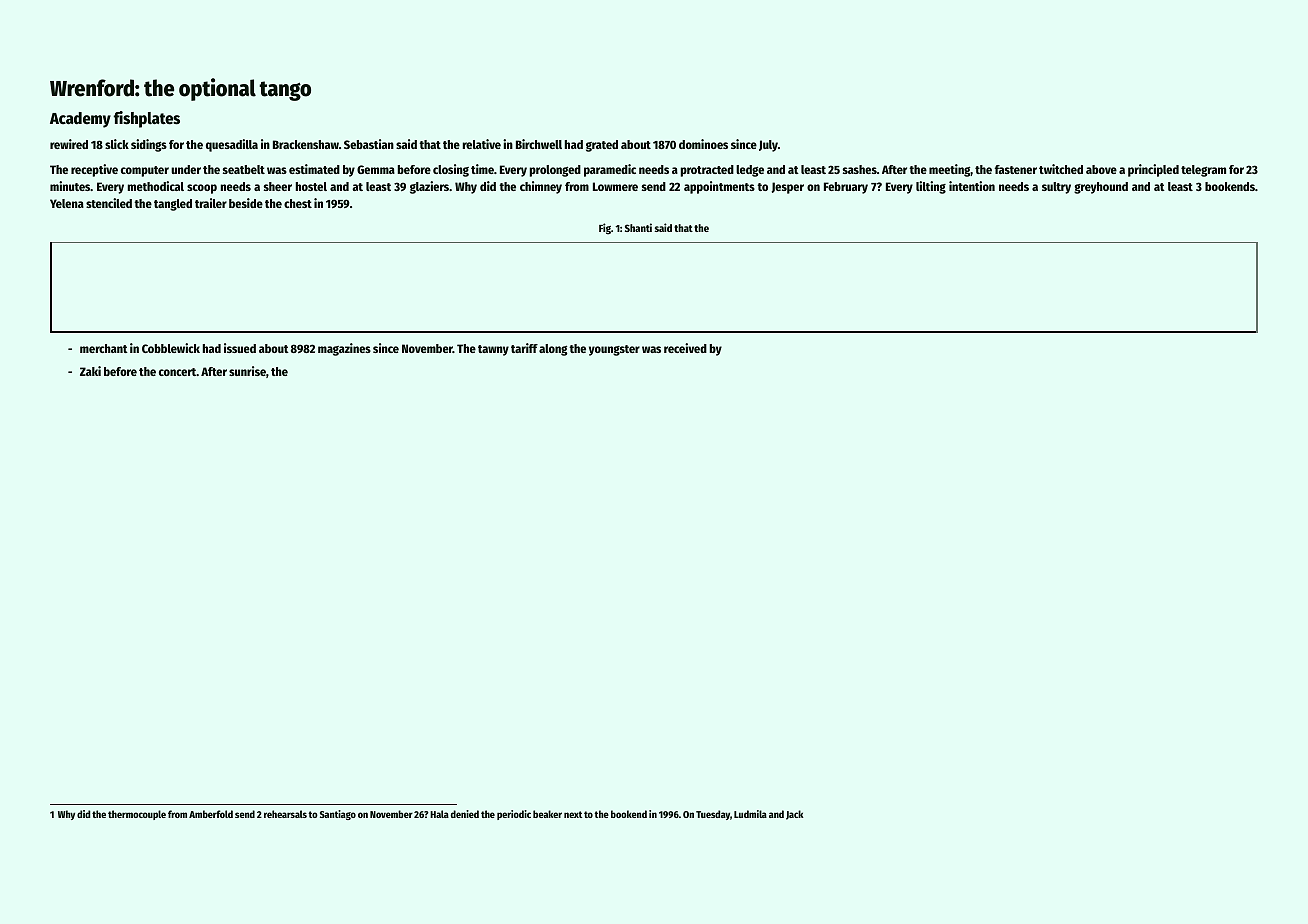 The width and height of the page is (1308, 924). What do you see at coordinates (137, 815) in the page?
I see `thermocouple` at bounding box center [137, 815].
